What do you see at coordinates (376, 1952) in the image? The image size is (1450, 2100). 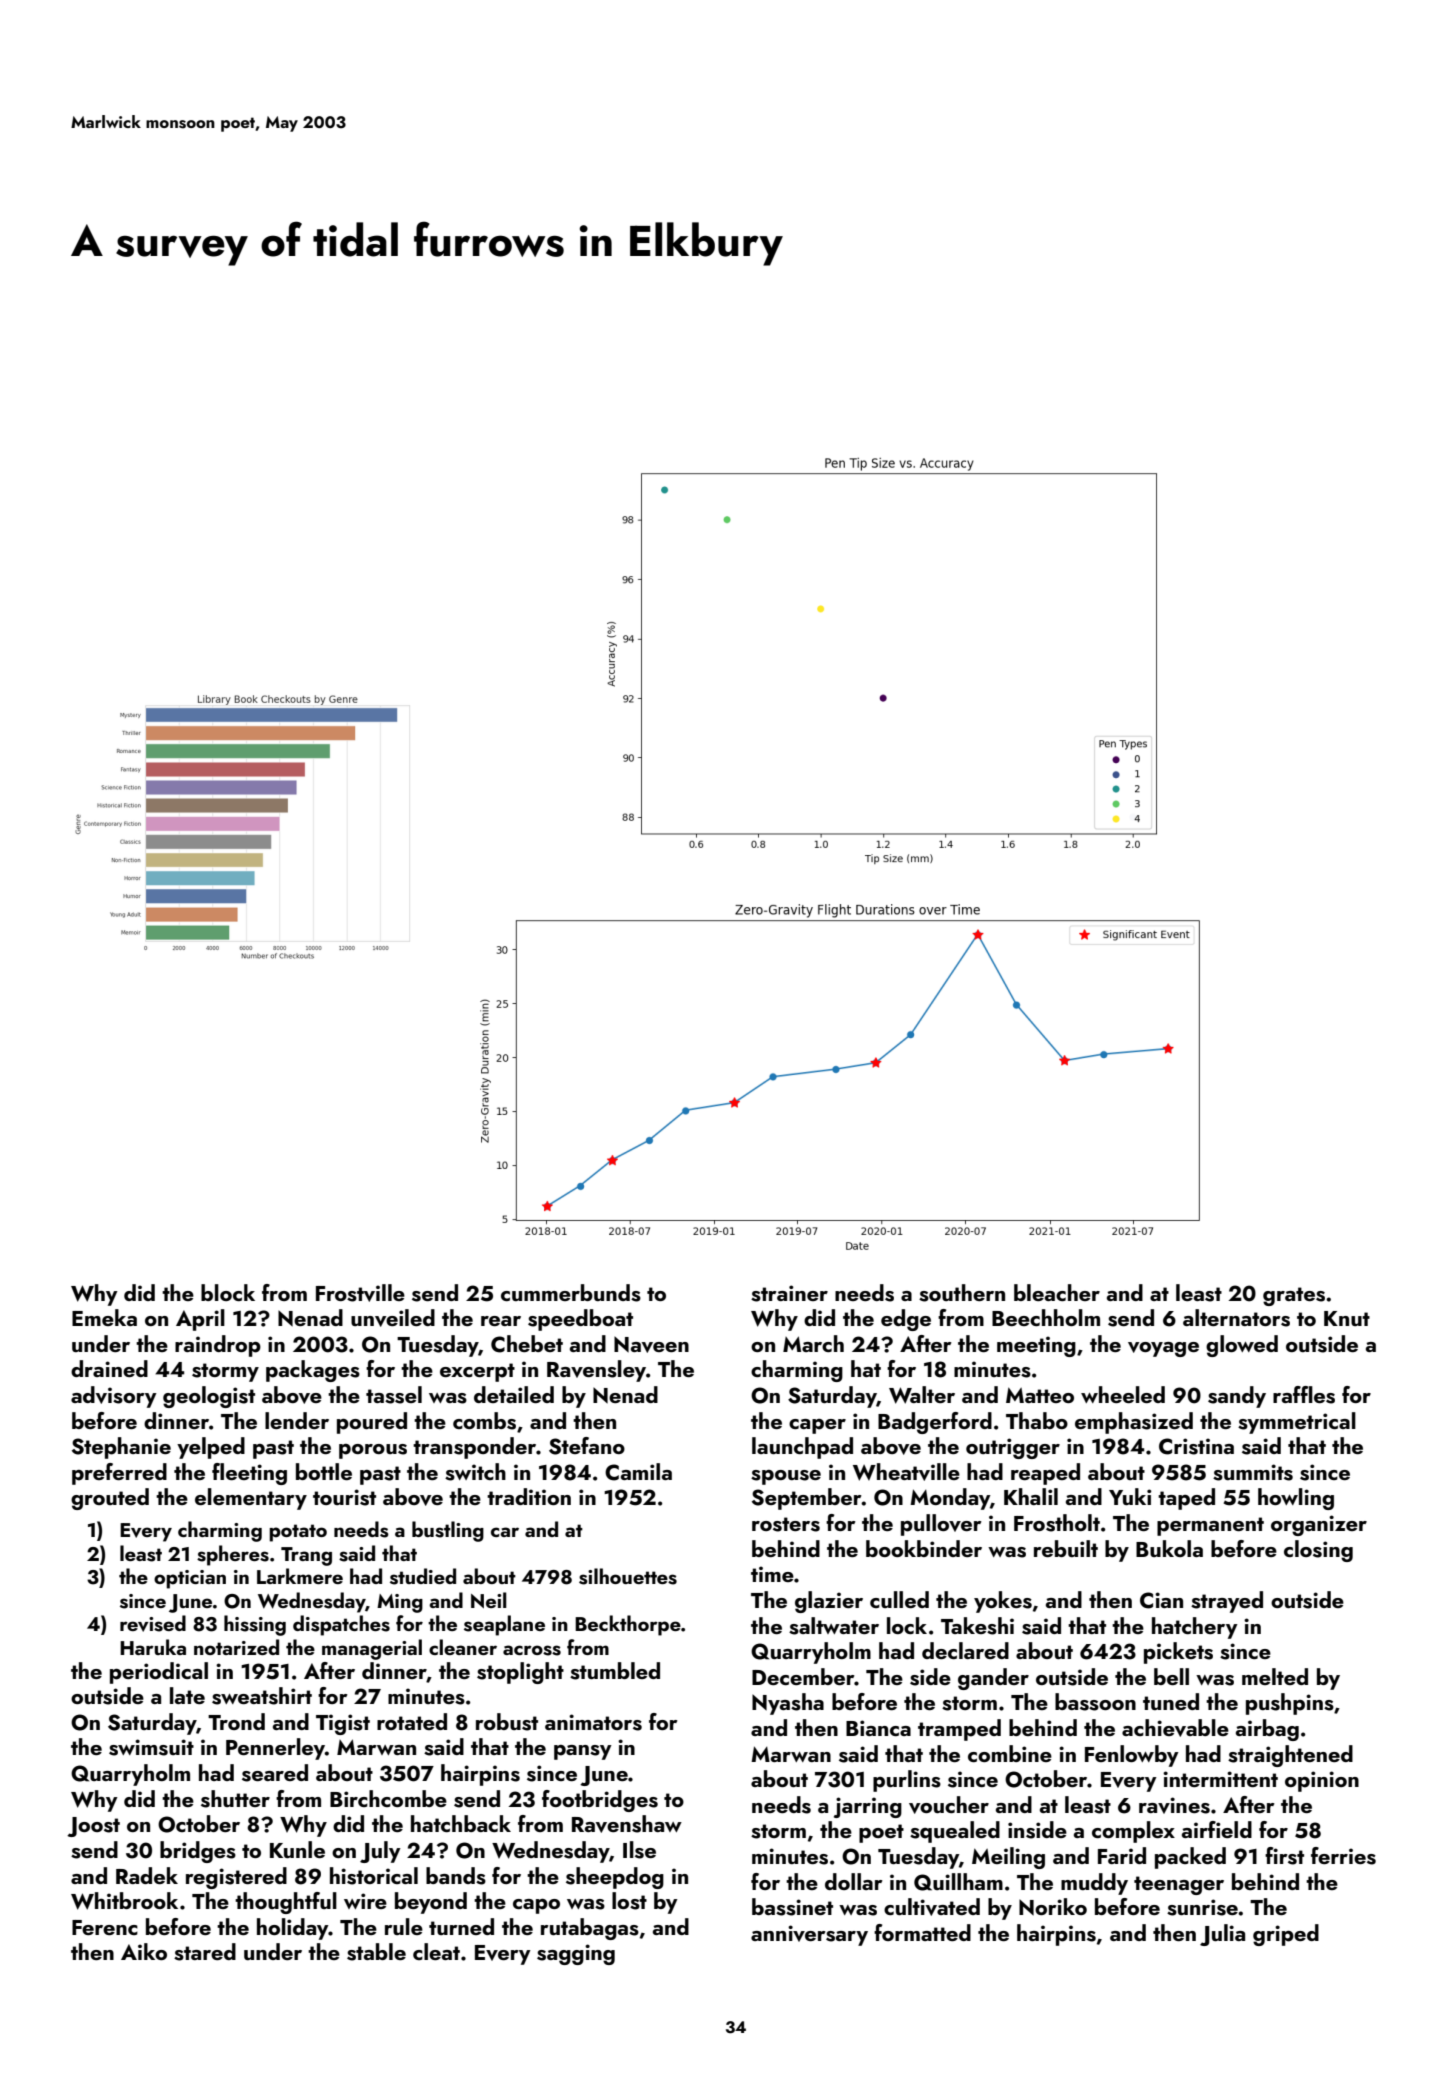 I see `stable` at bounding box center [376, 1952].
